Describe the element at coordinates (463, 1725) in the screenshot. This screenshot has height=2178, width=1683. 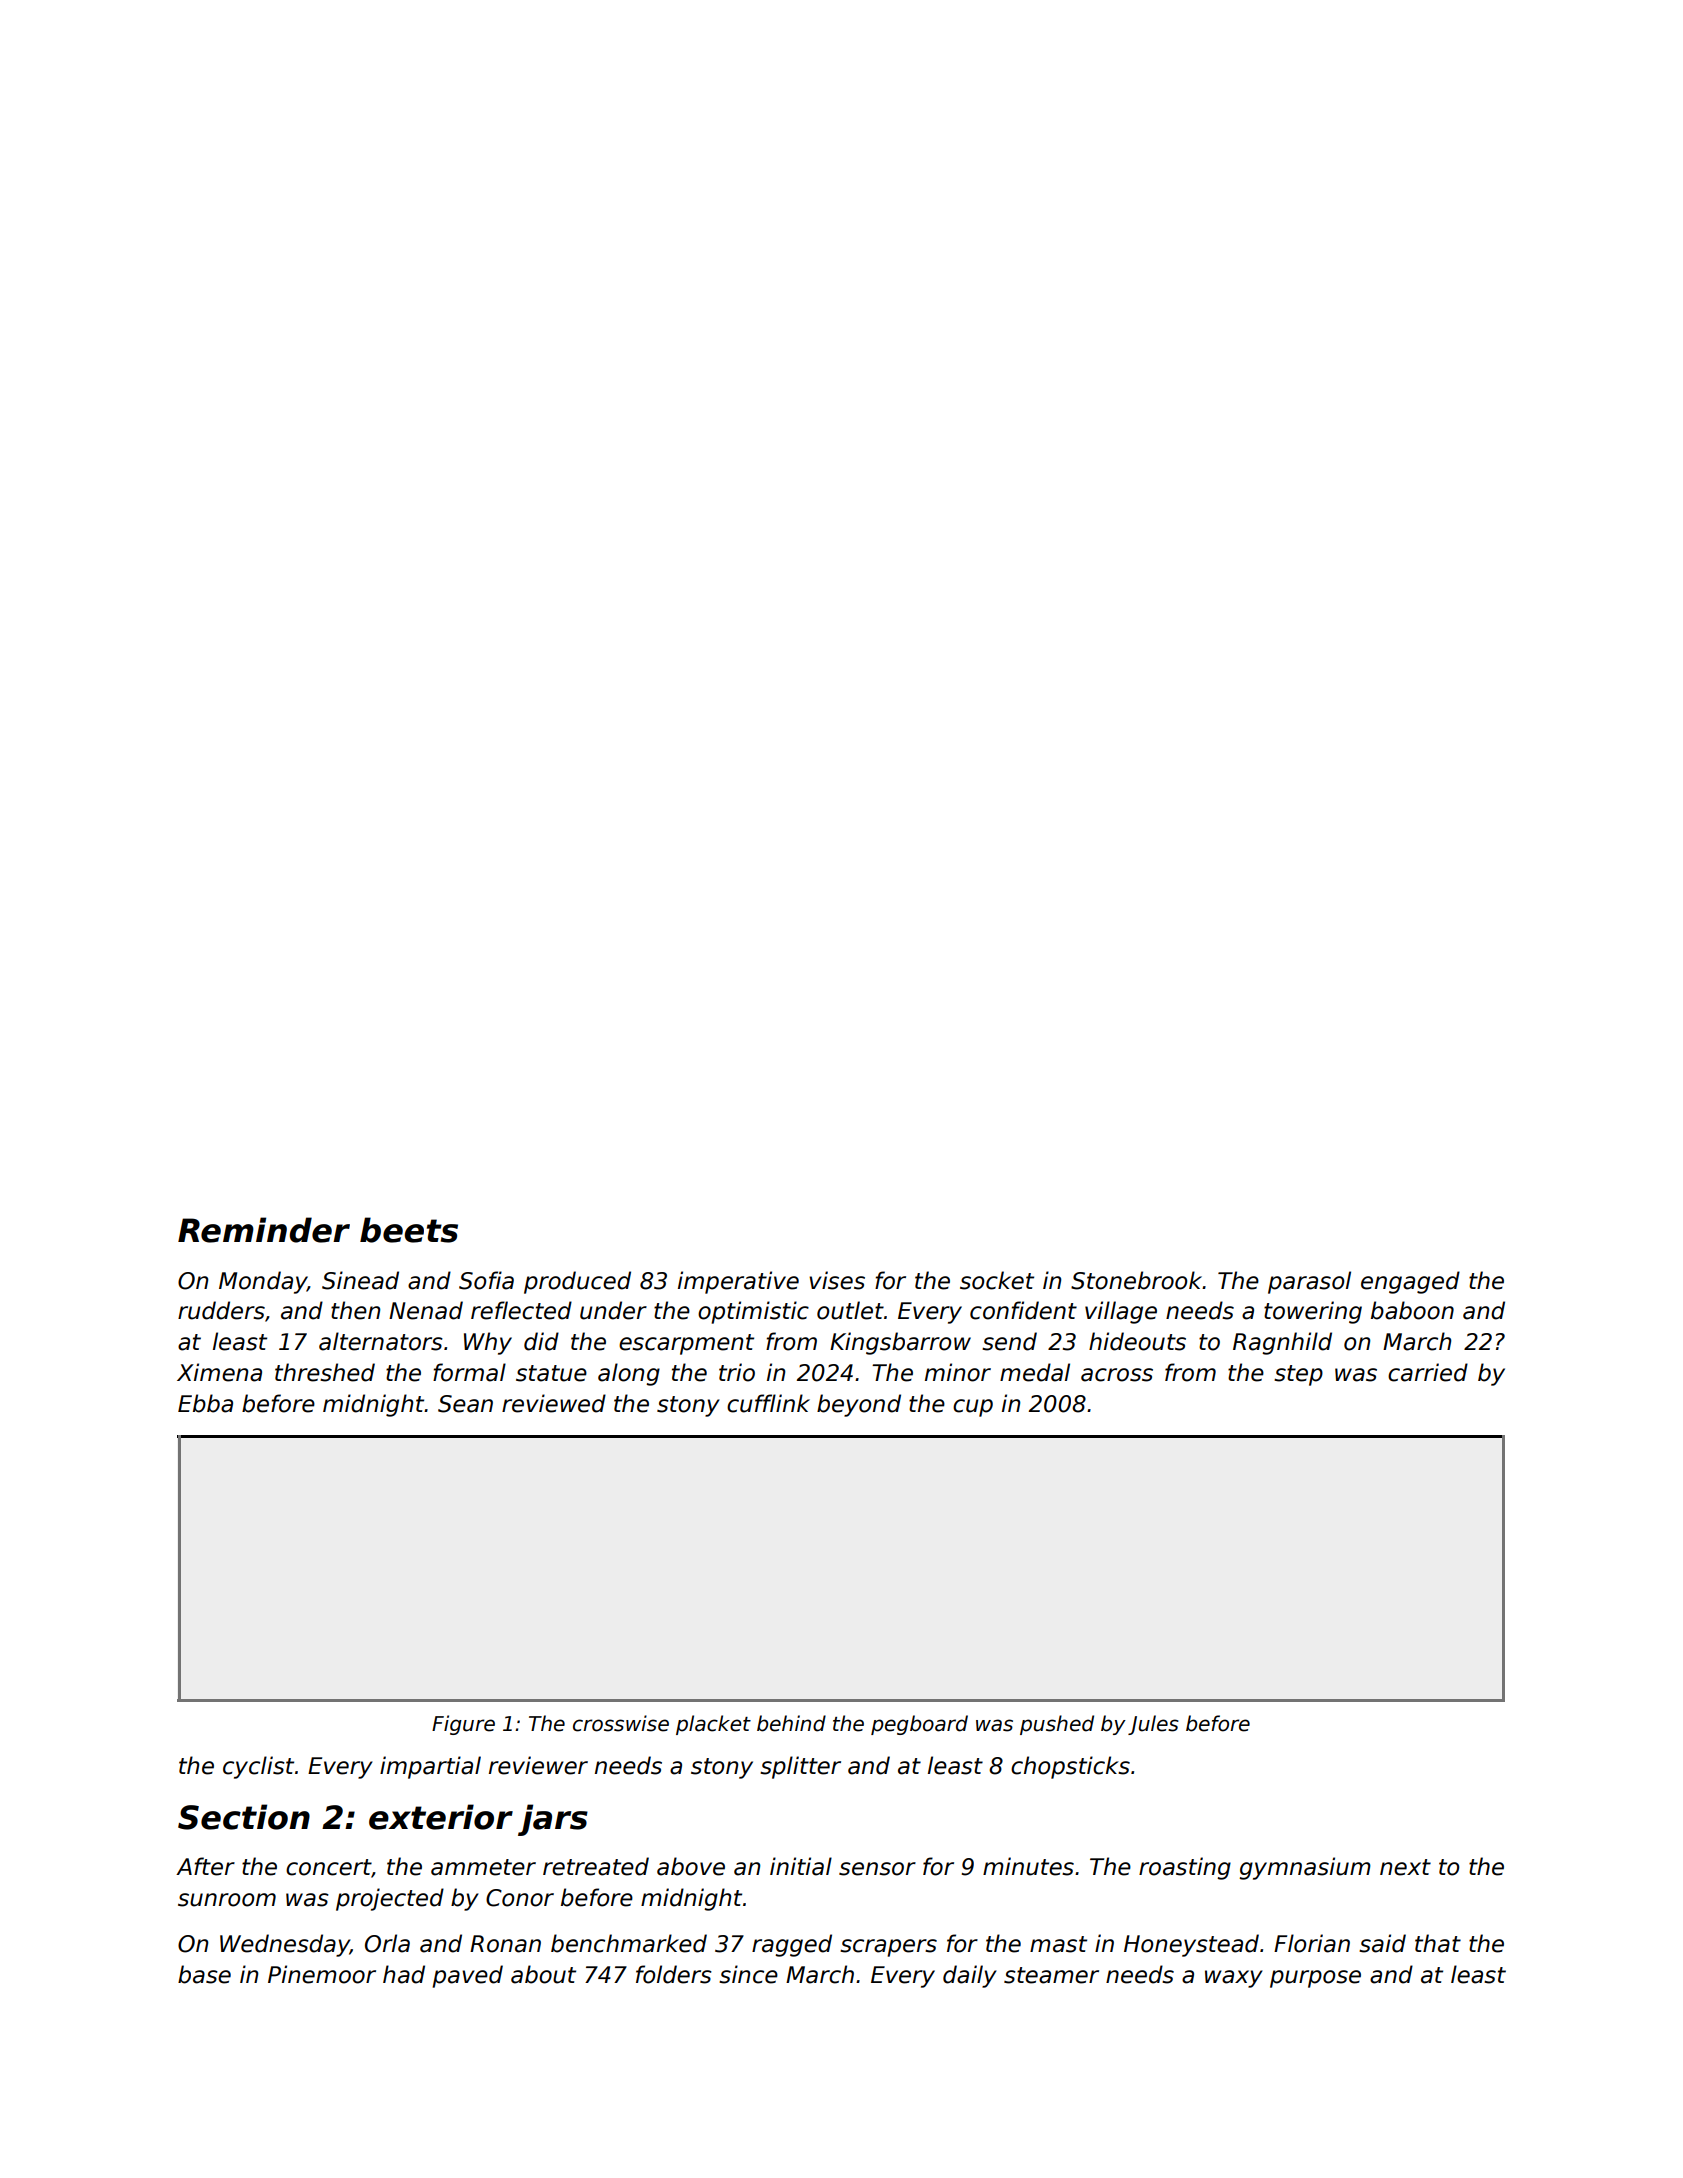
I see `Figure` at that location.
